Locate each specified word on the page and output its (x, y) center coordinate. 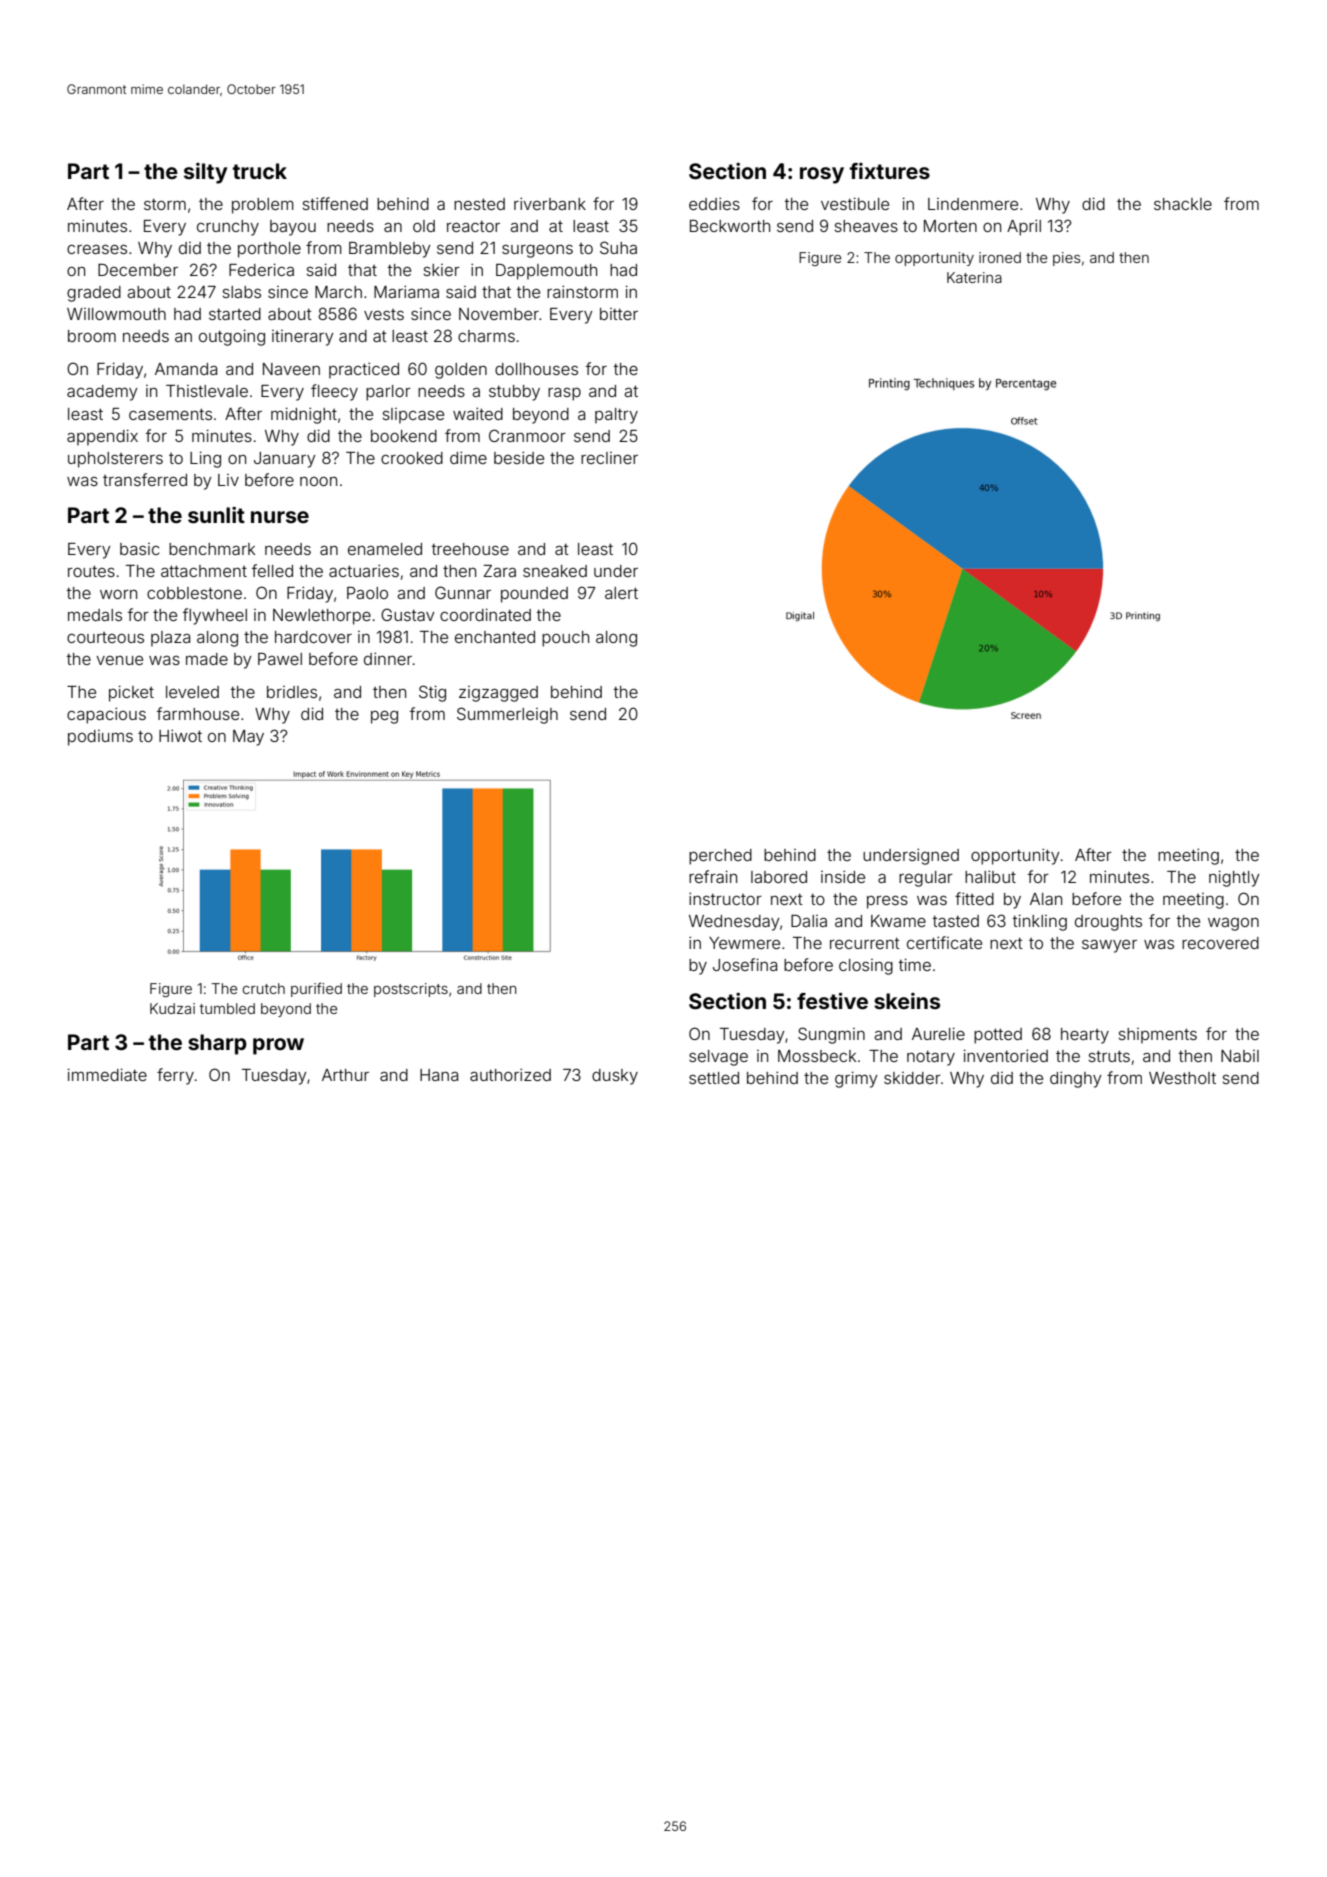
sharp (217, 1044)
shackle (1183, 204)
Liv (228, 480)
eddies (714, 203)
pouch (565, 639)
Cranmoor (527, 435)
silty (205, 173)
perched (720, 857)
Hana (439, 1075)
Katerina (974, 277)
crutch (264, 988)
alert (621, 593)
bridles (292, 692)
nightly (1234, 878)
